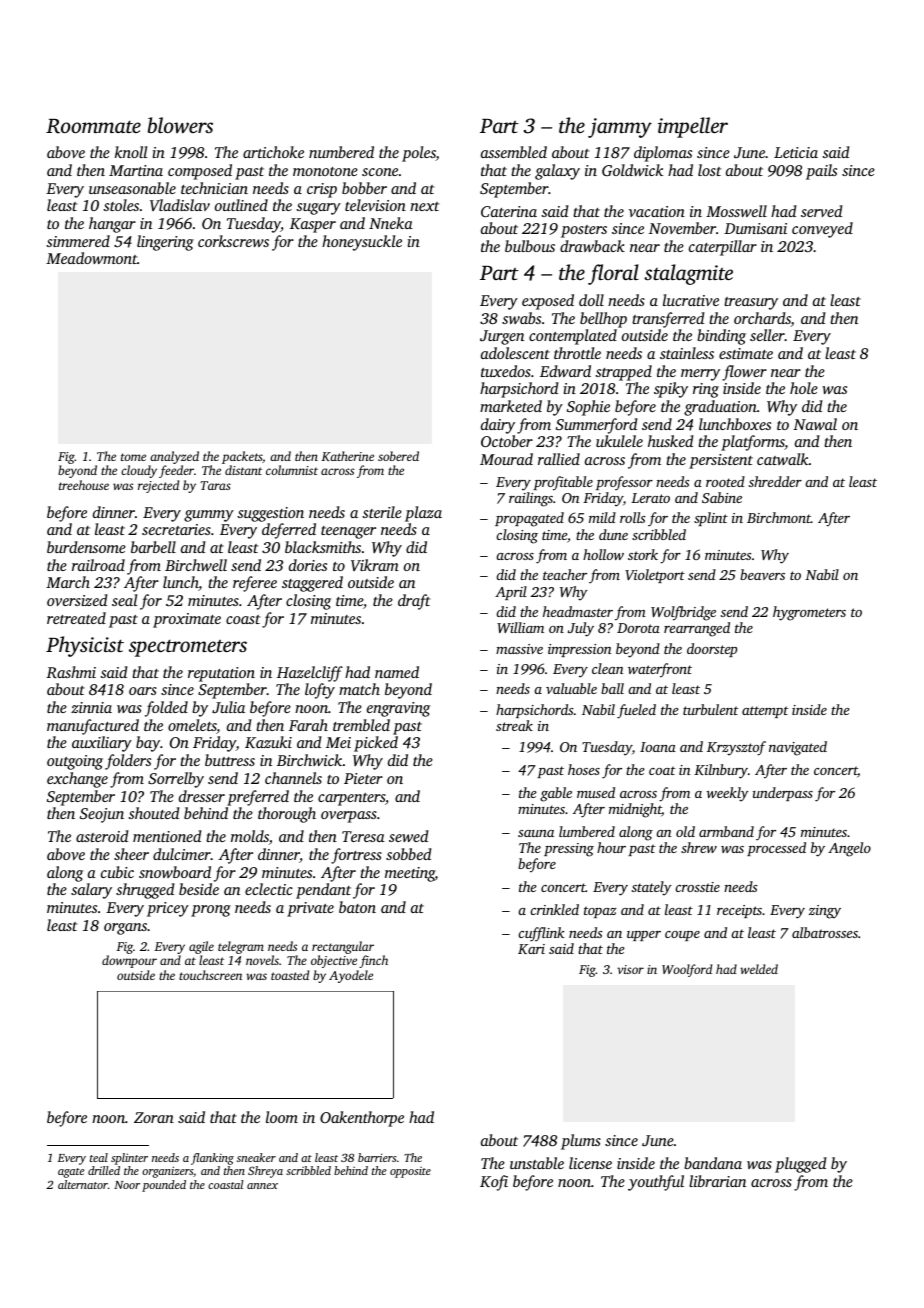  Describe the element at coordinates (91, 258) in the document. I see `Meadowmont` at that location.
